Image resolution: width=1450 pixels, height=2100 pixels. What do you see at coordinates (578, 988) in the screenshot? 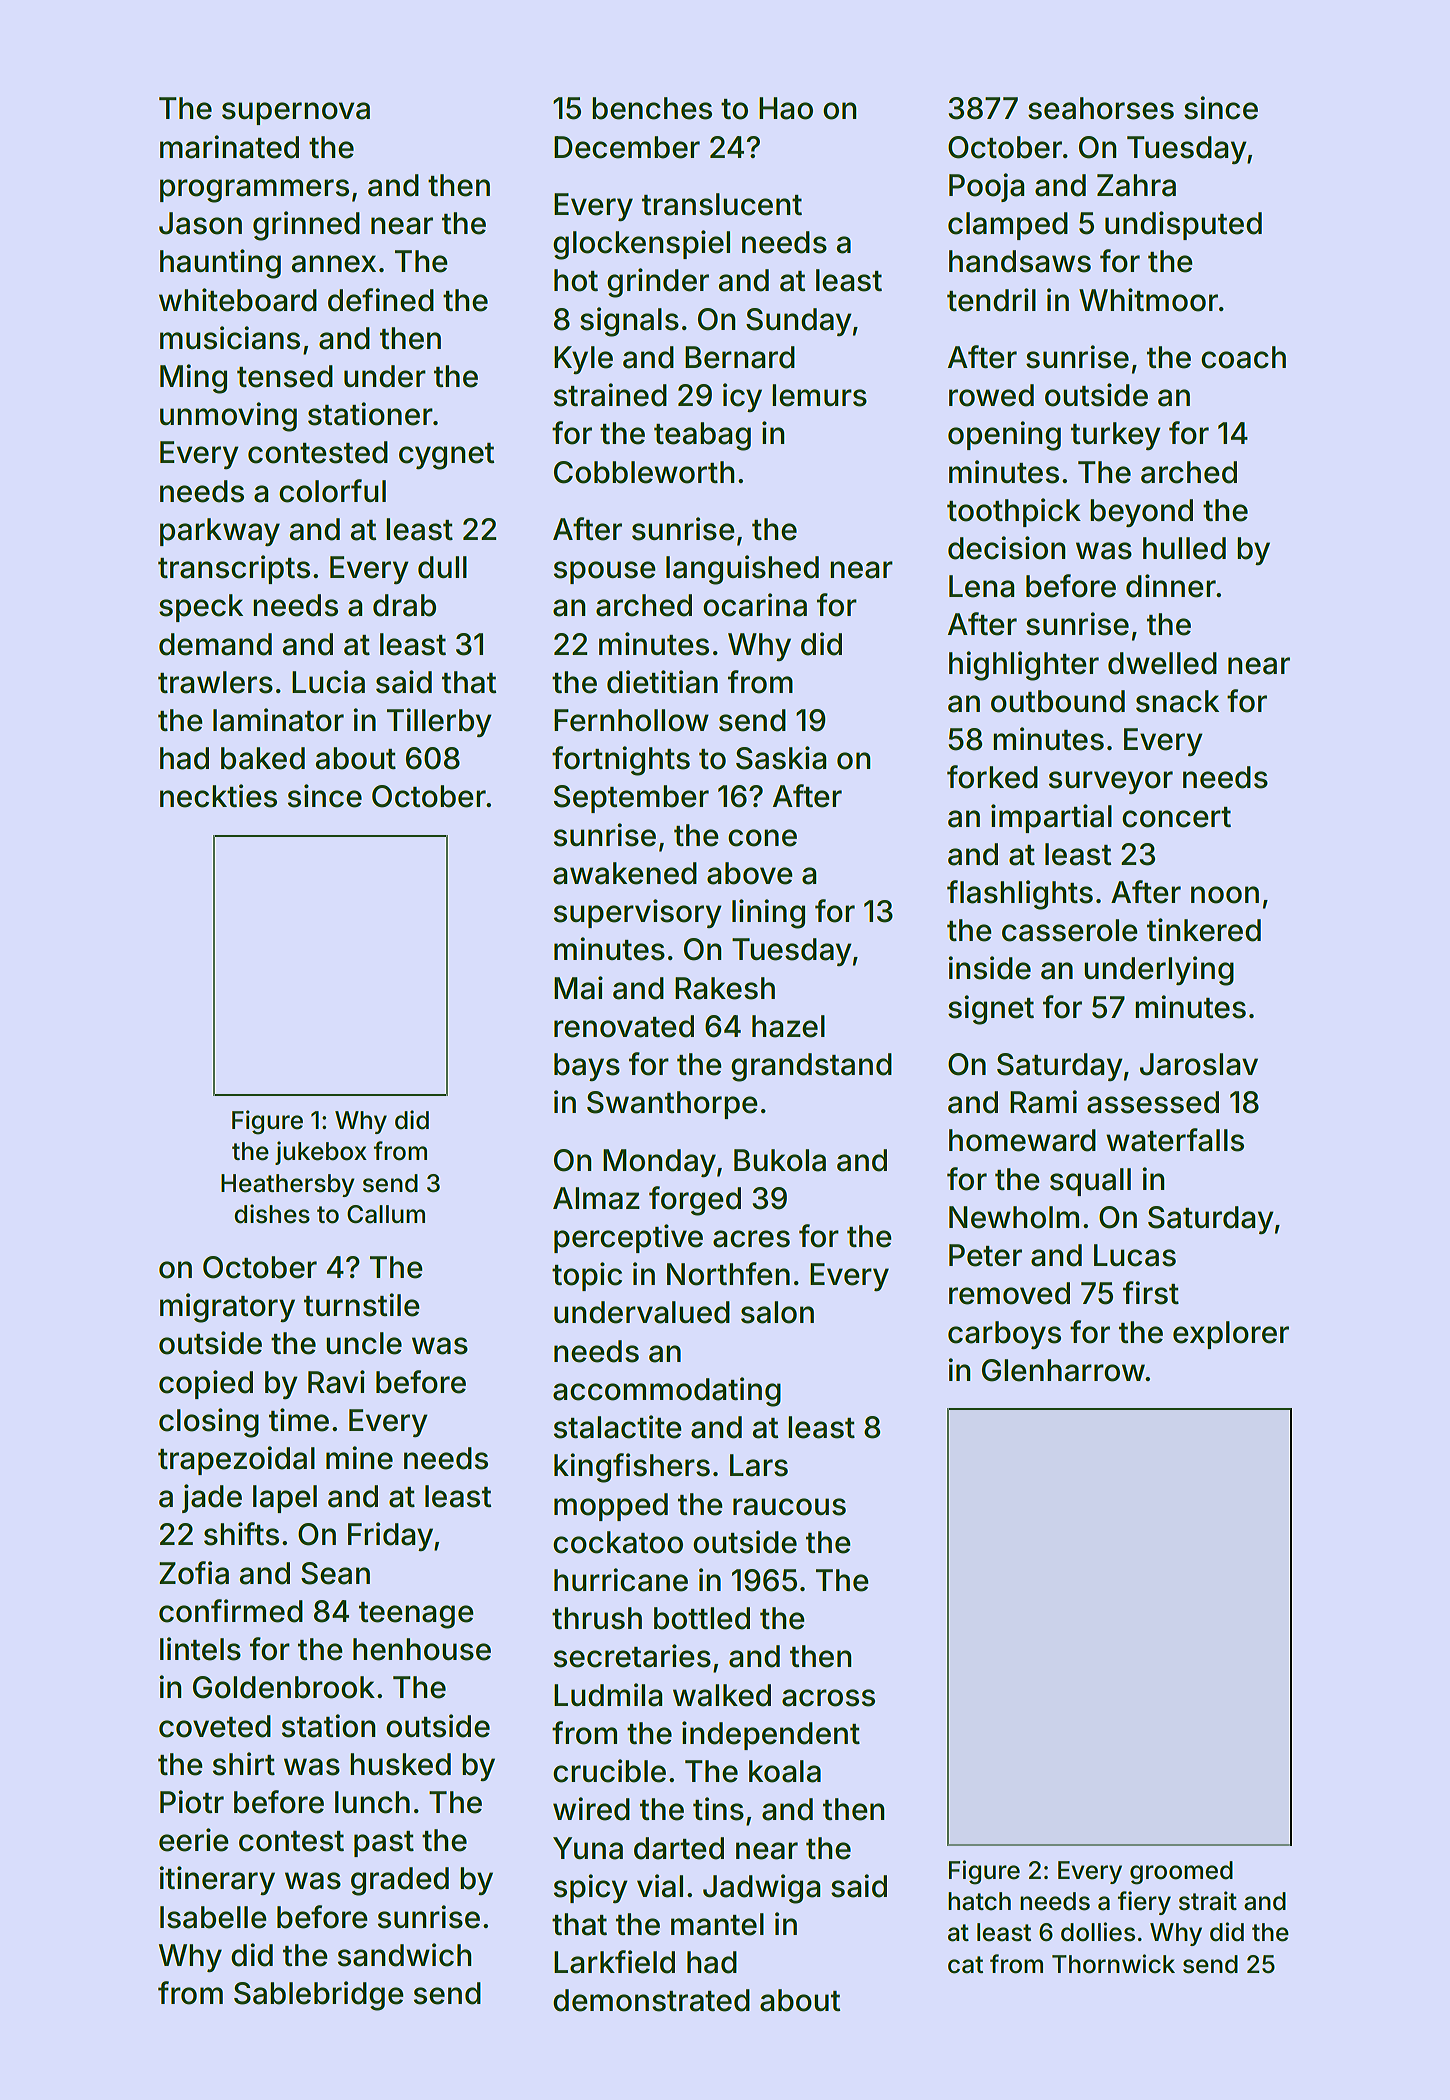
I see `Mai` at bounding box center [578, 988].
